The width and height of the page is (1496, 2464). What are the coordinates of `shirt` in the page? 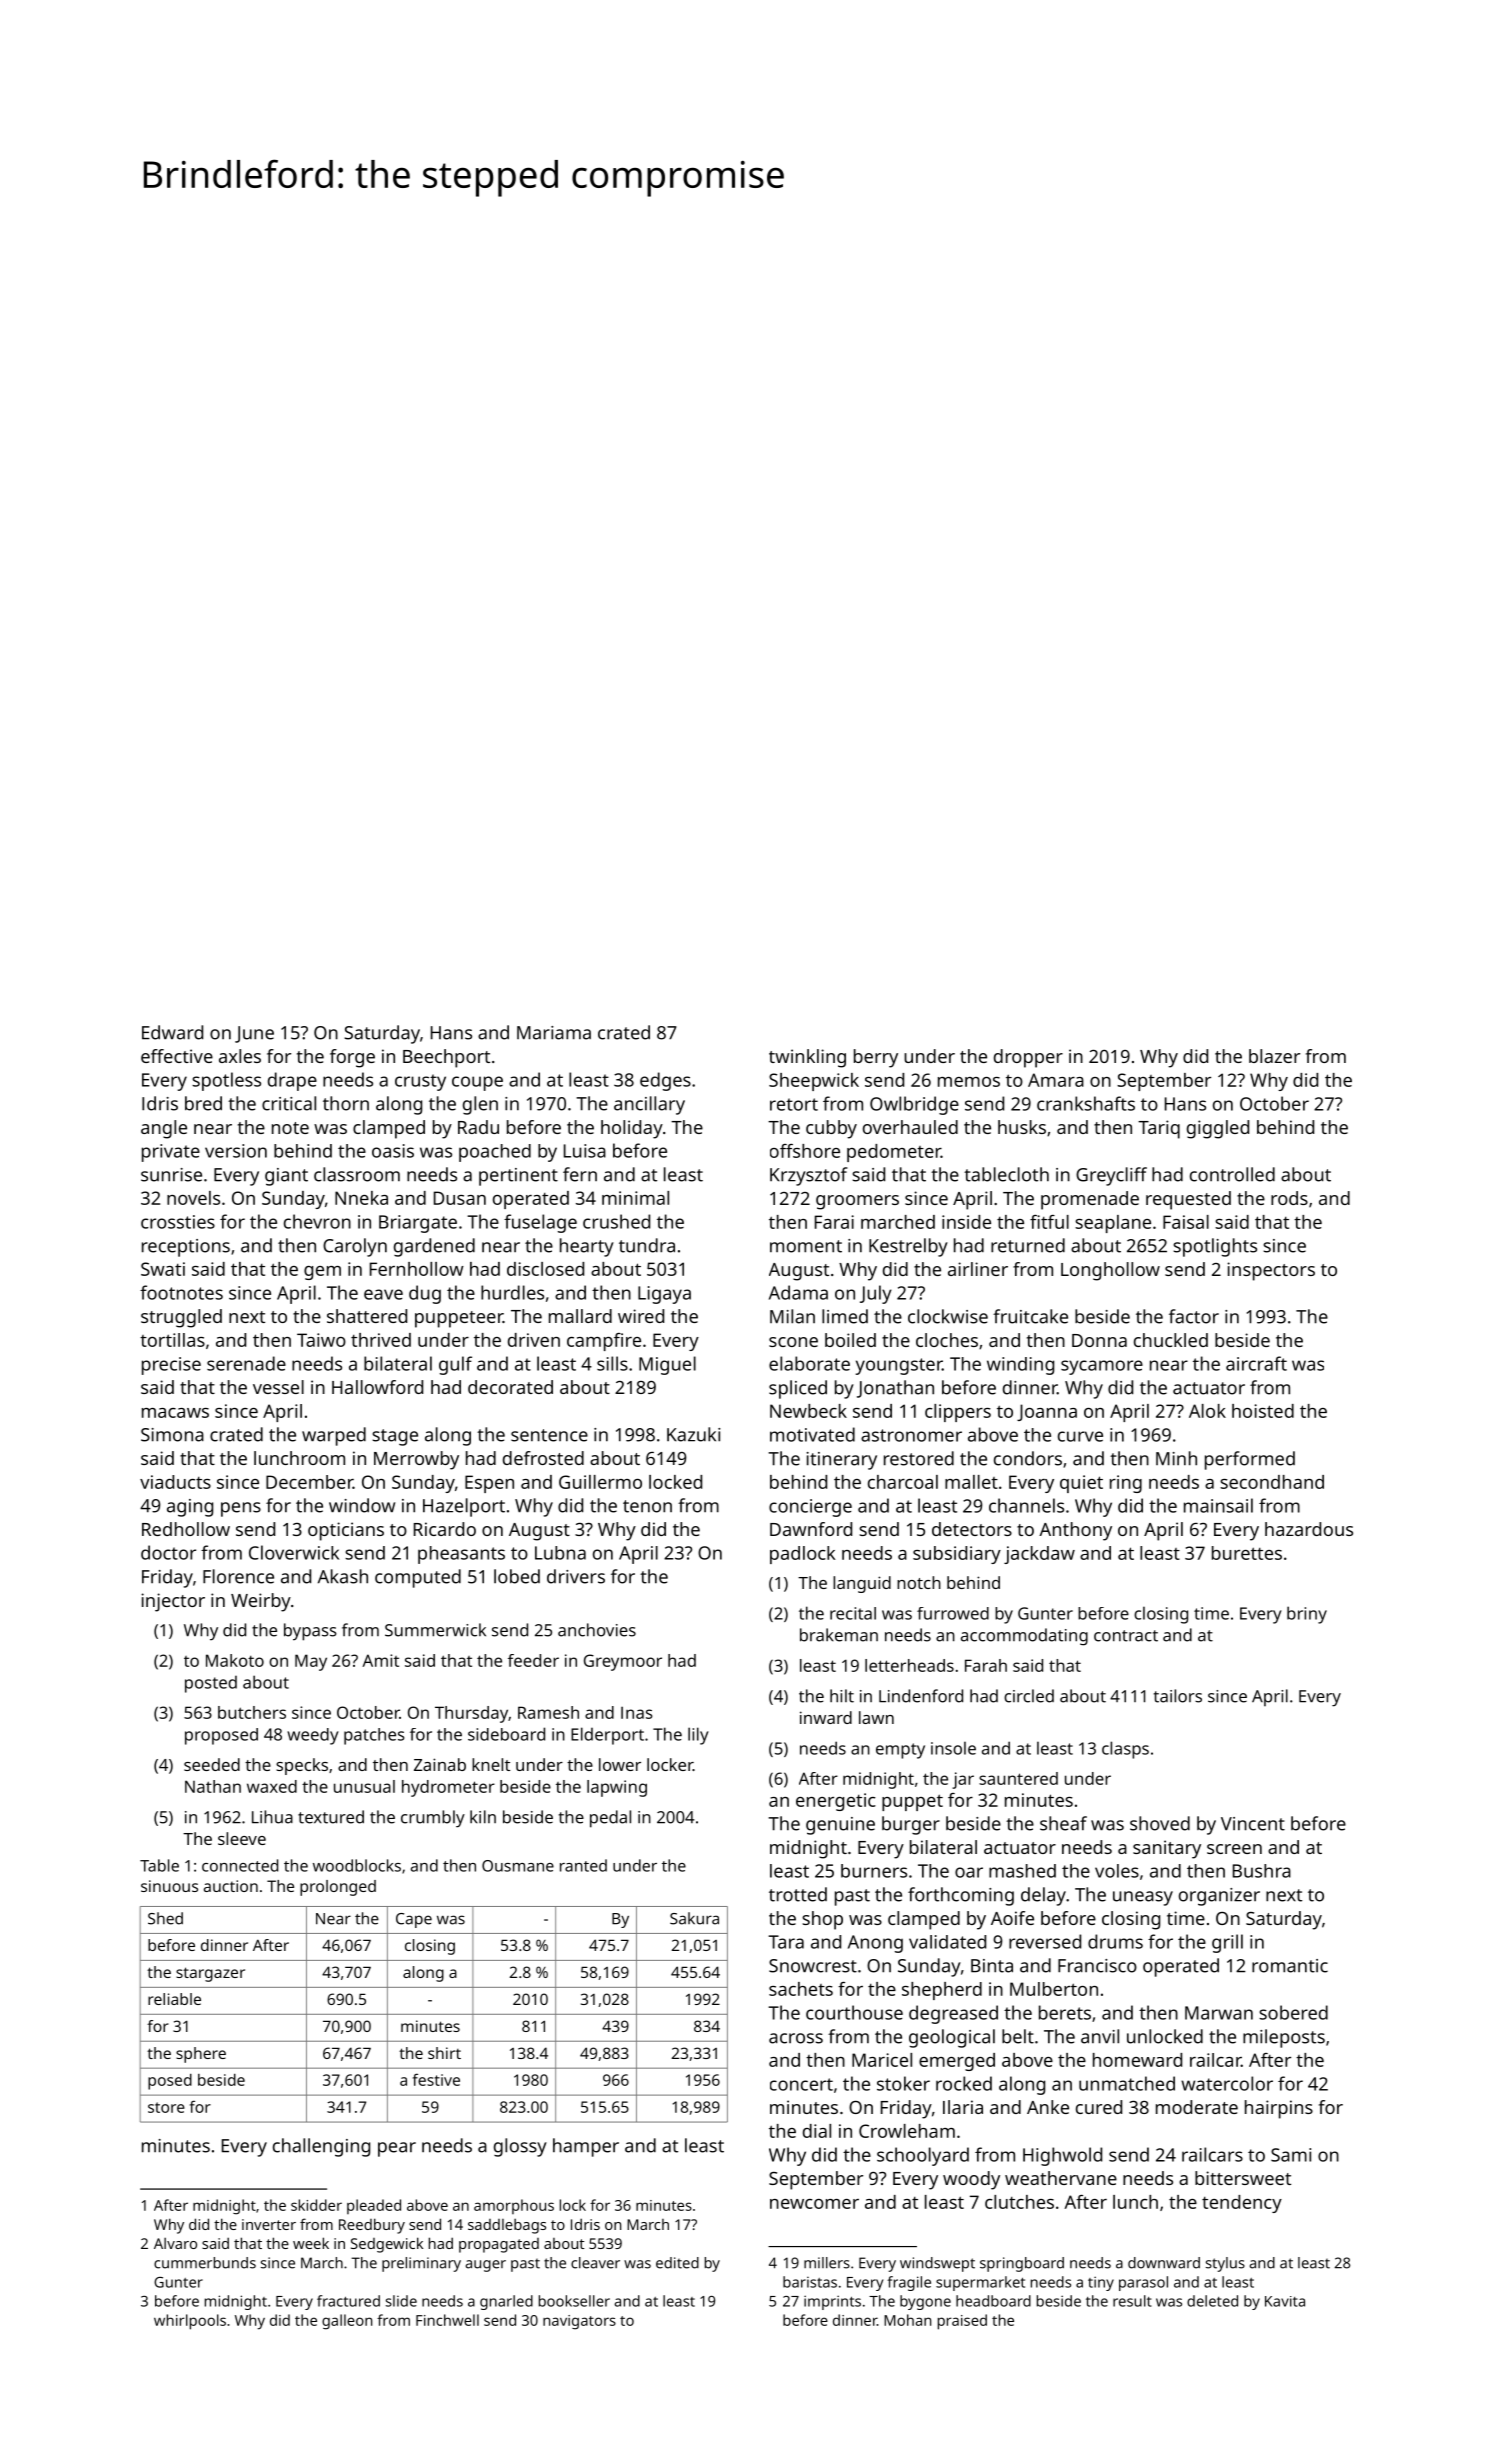 It's located at (444, 2053).
